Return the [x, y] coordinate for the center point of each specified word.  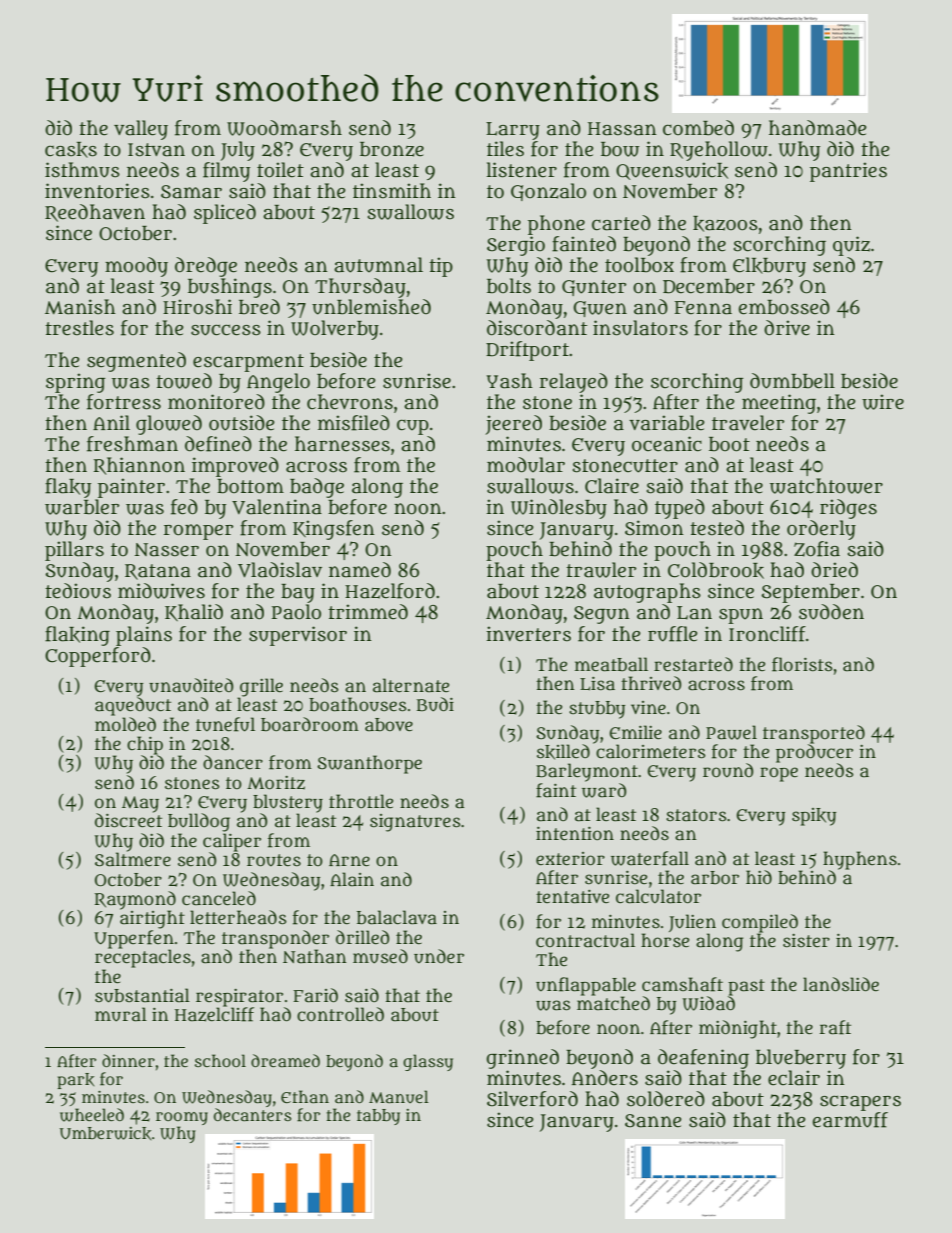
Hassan [622, 129]
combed [698, 128]
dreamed [285, 1060]
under [439, 956]
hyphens [860, 860]
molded [125, 724]
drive [787, 328]
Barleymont [587, 772]
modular [526, 465]
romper [198, 532]
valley [141, 130]
